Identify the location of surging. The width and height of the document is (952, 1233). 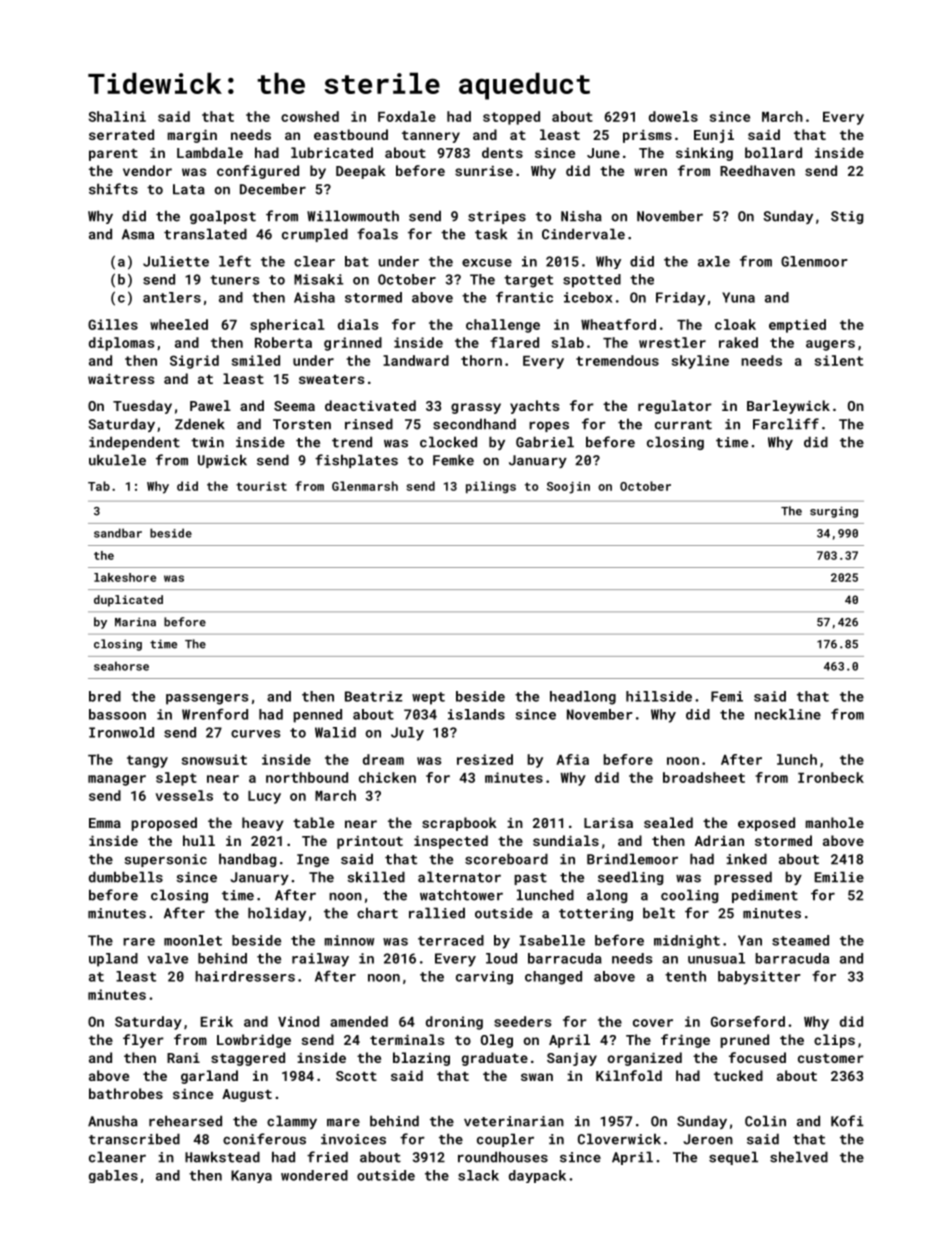
(834, 512).
